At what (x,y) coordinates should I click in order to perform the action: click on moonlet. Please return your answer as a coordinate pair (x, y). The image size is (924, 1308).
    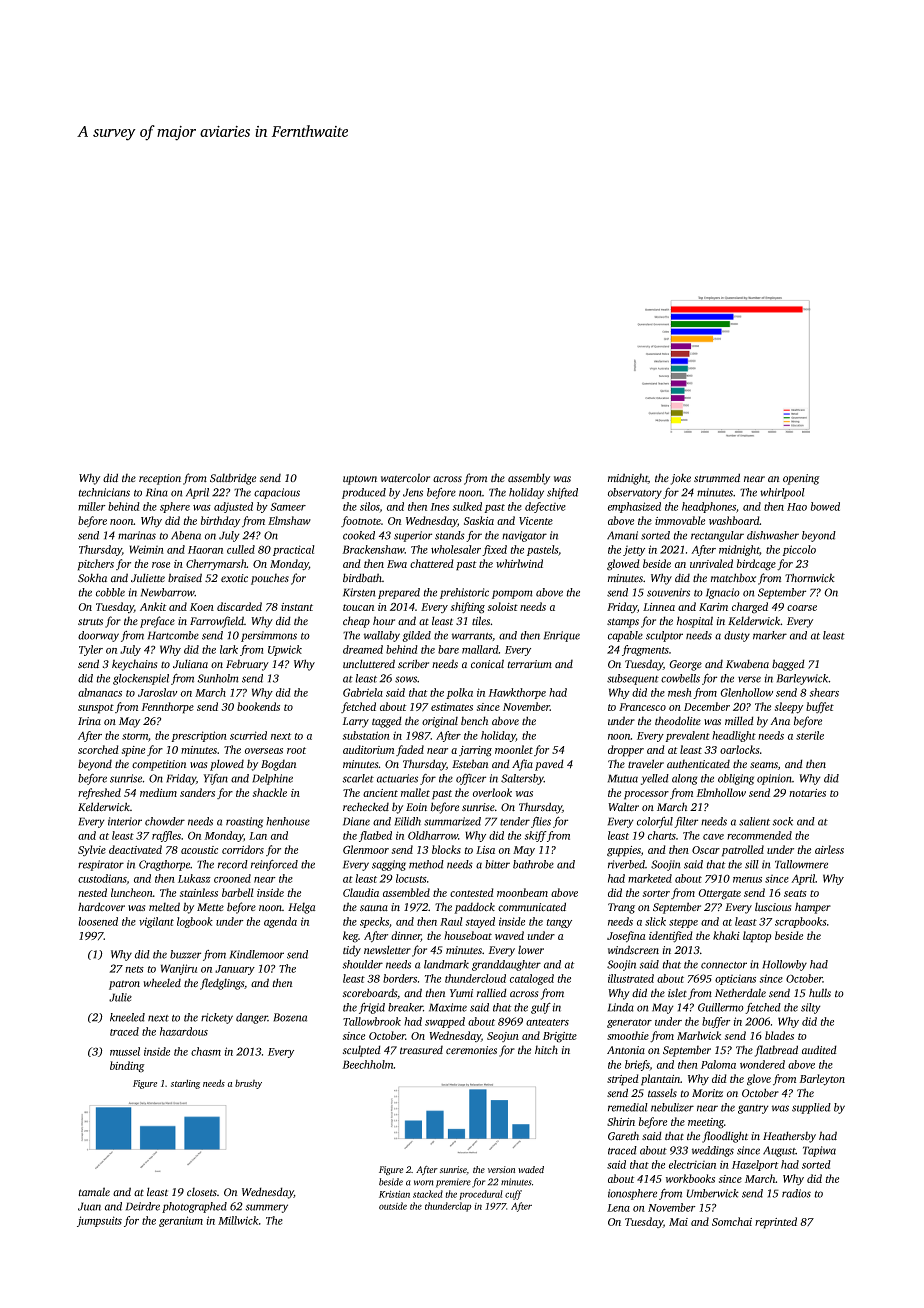
    Looking at the image, I should click on (514, 749).
